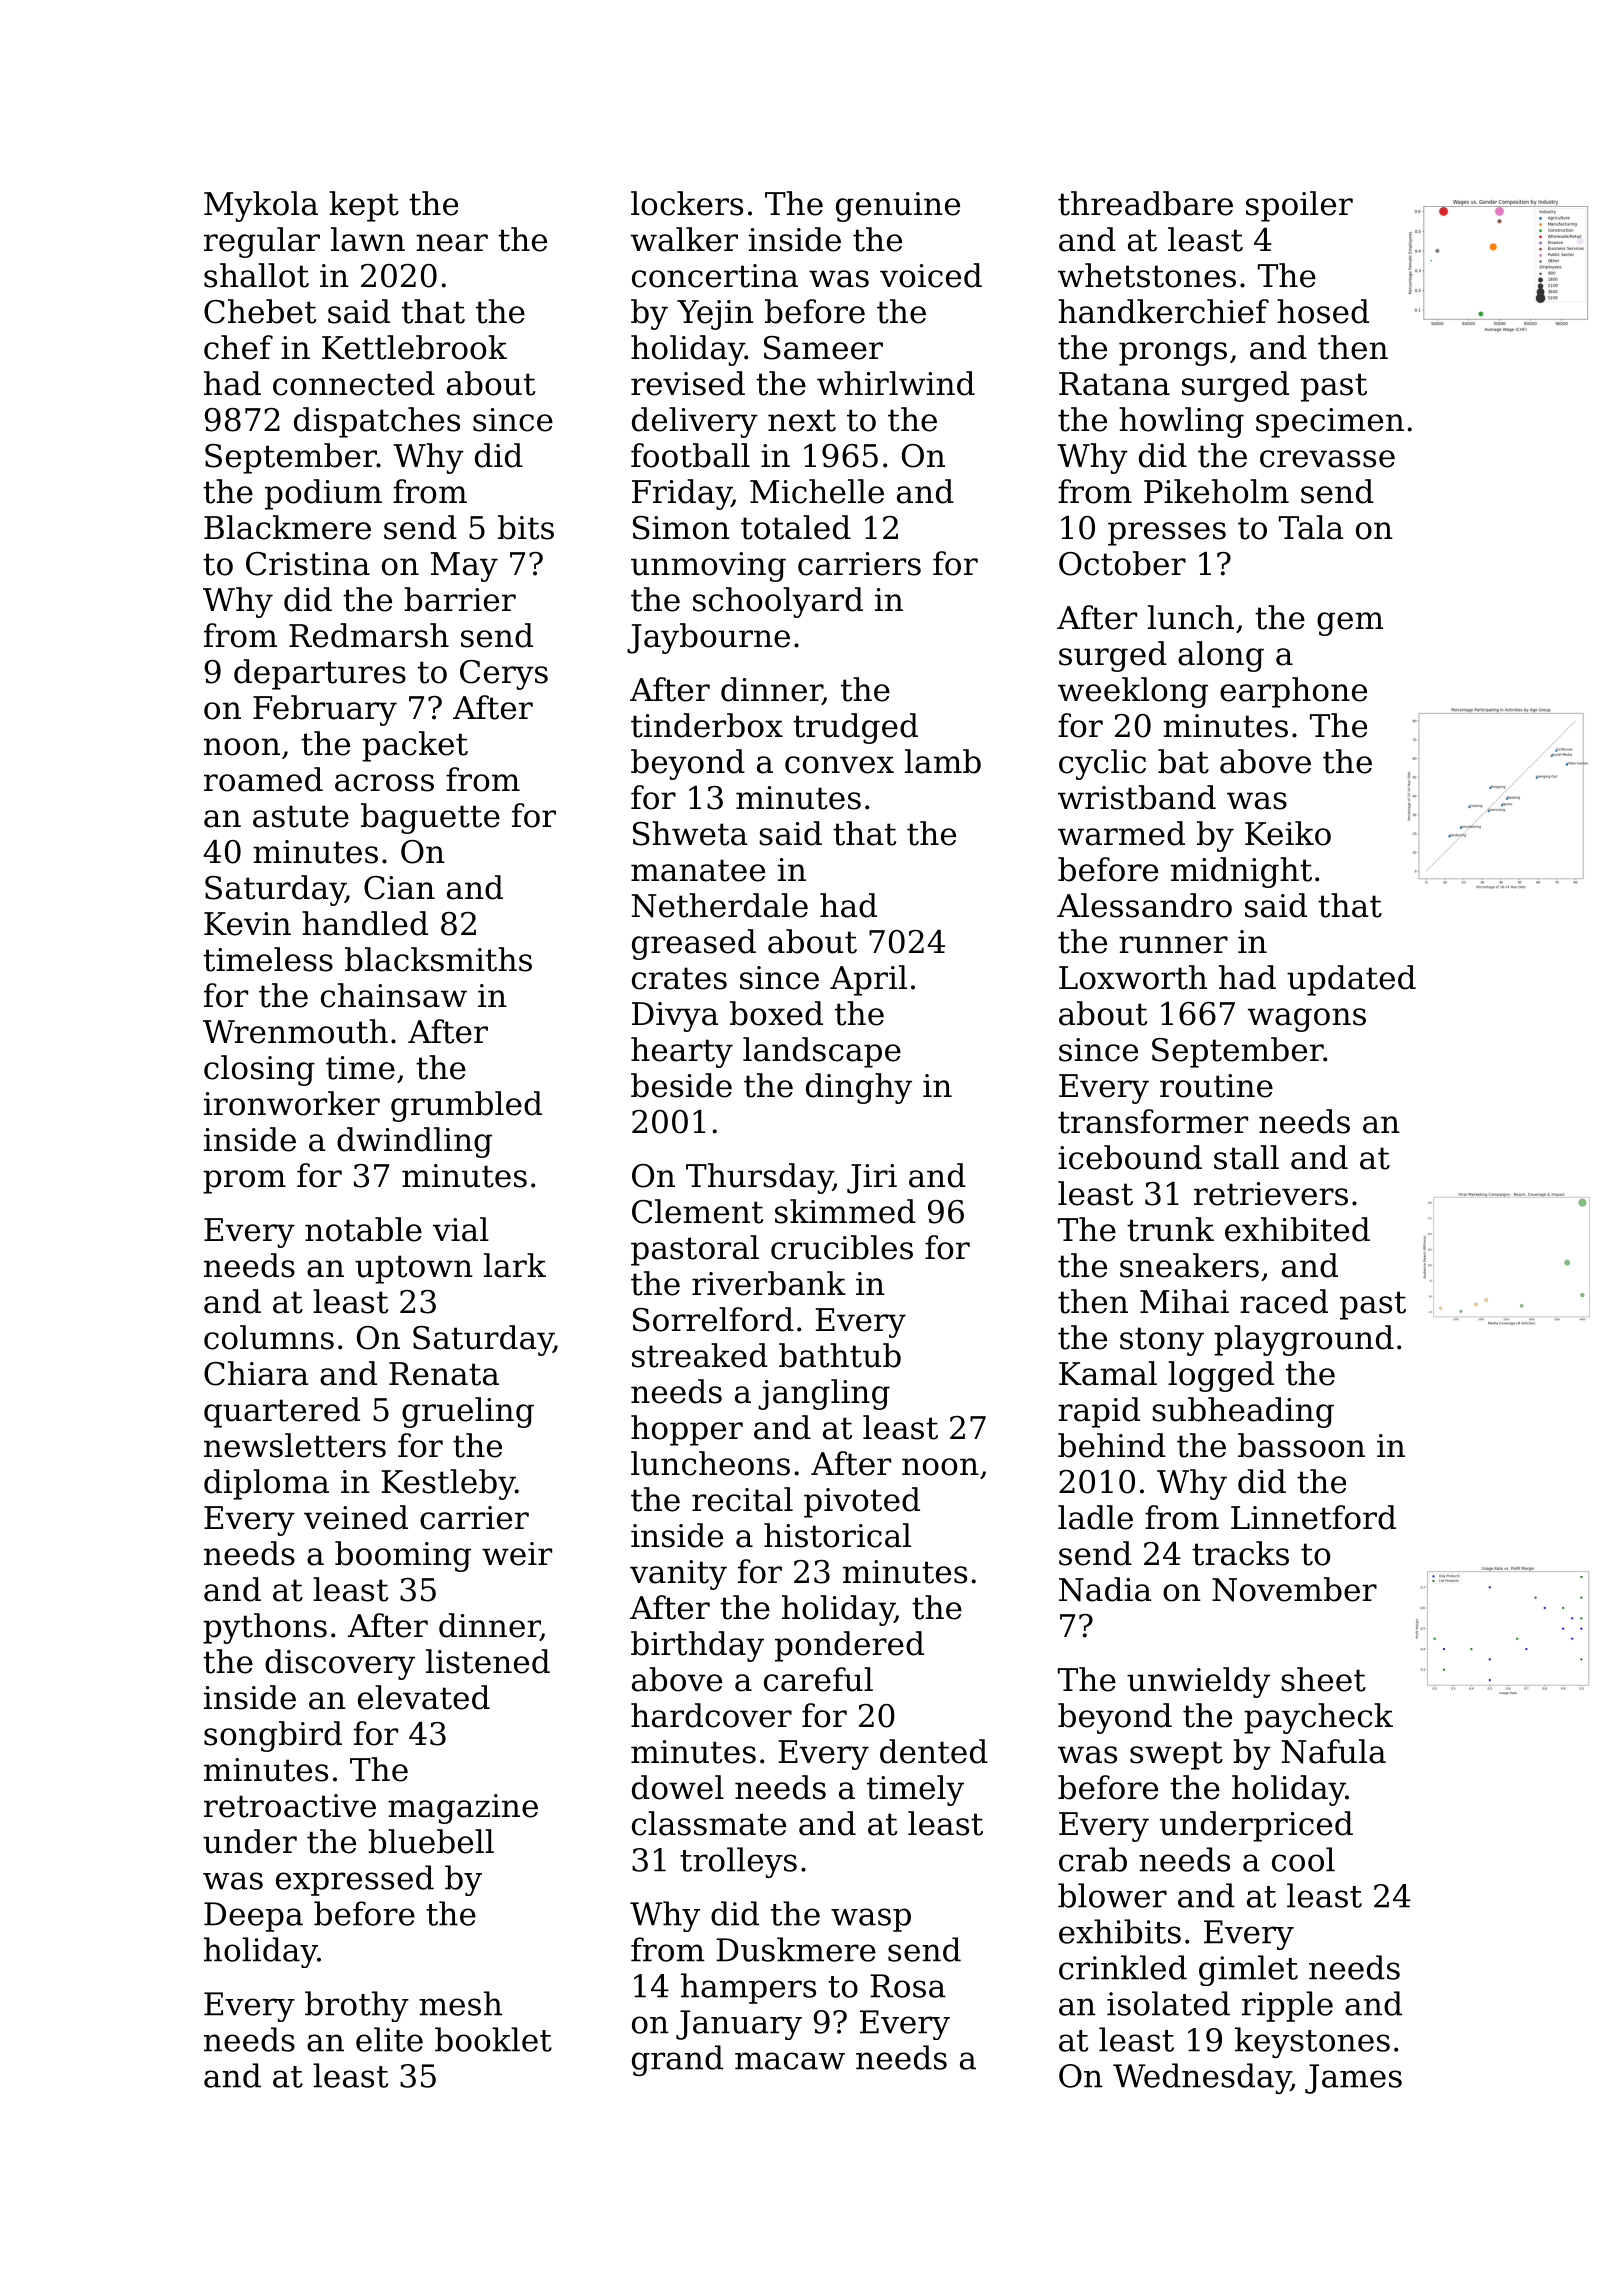 The image size is (1620, 2292). I want to click on Netherdale, so click(720, 905).
